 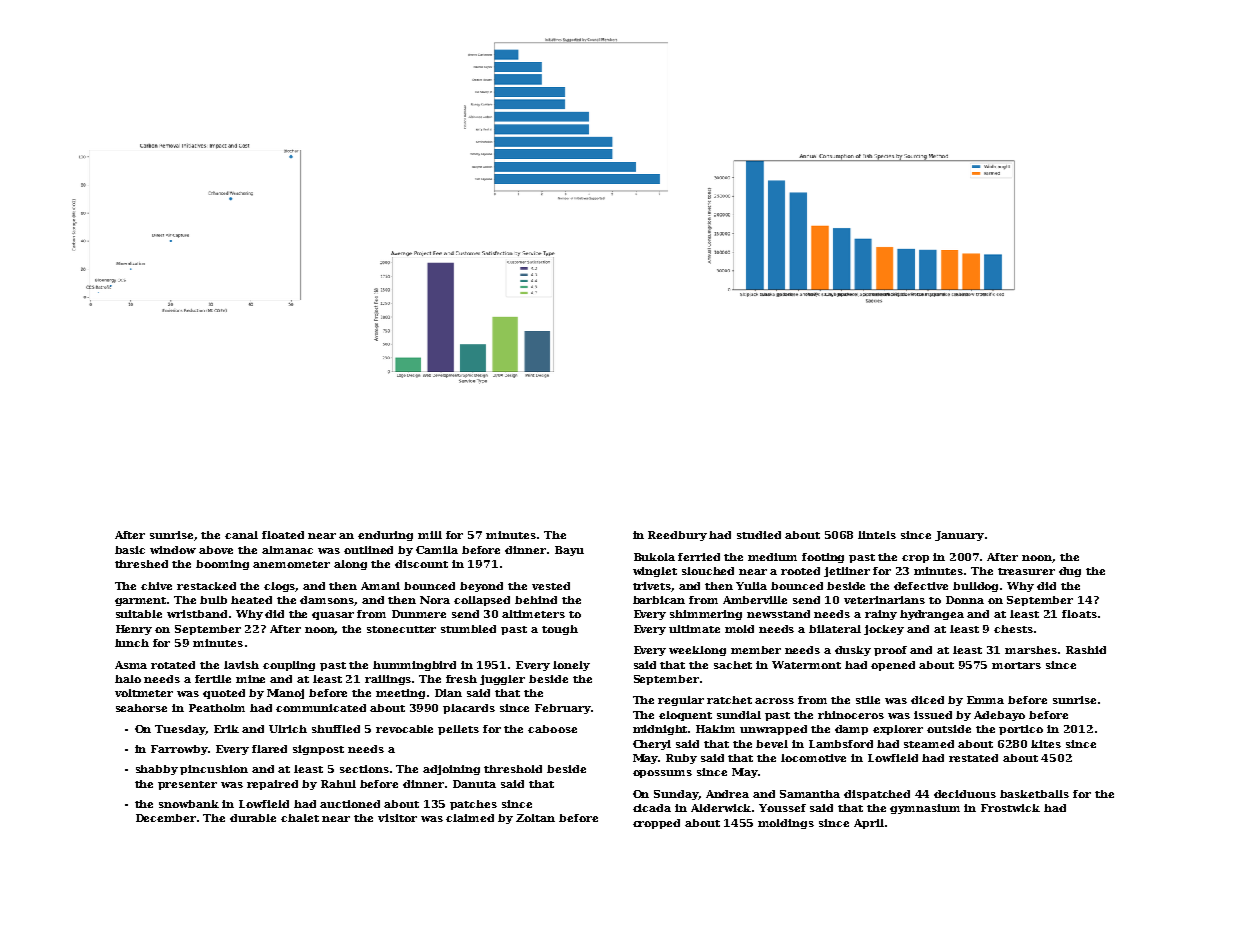 What do you see at coordinates (327, 601) in the document?
I see `damsons` at bounding box center [327, 601].
